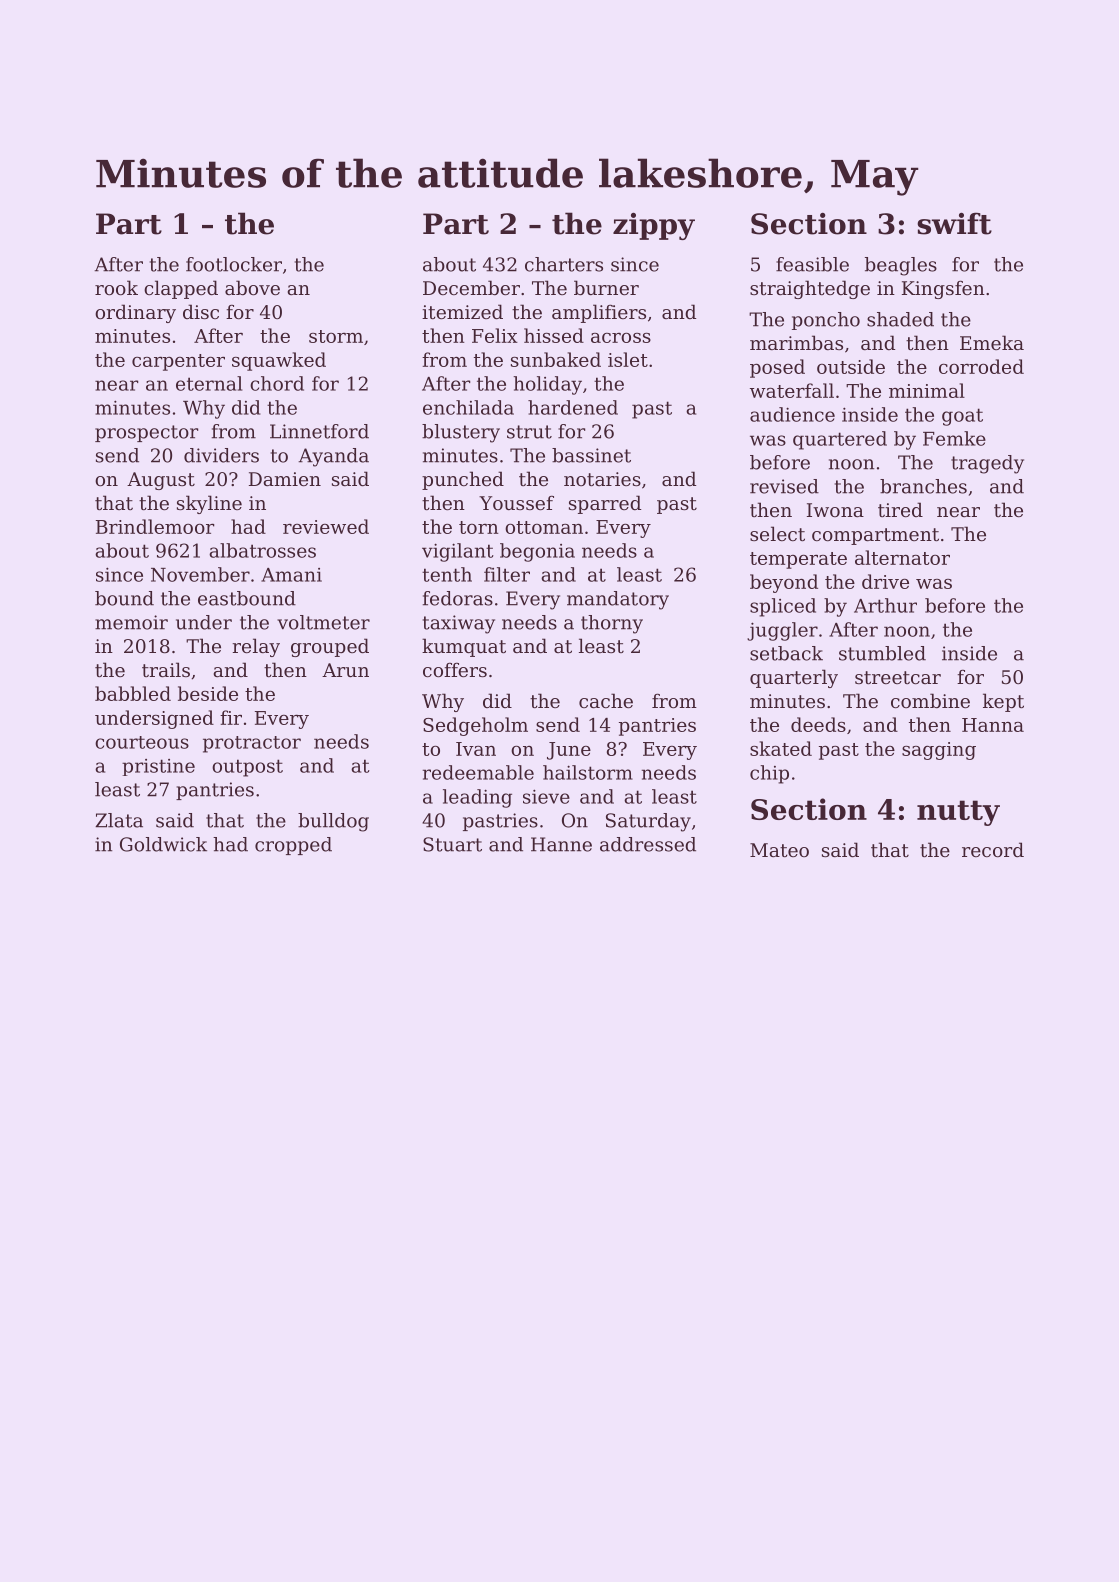 This image has width=1119, height=1582. Describe the element at coordinates (654, 226) in the image. I see `zippy` at that location.
